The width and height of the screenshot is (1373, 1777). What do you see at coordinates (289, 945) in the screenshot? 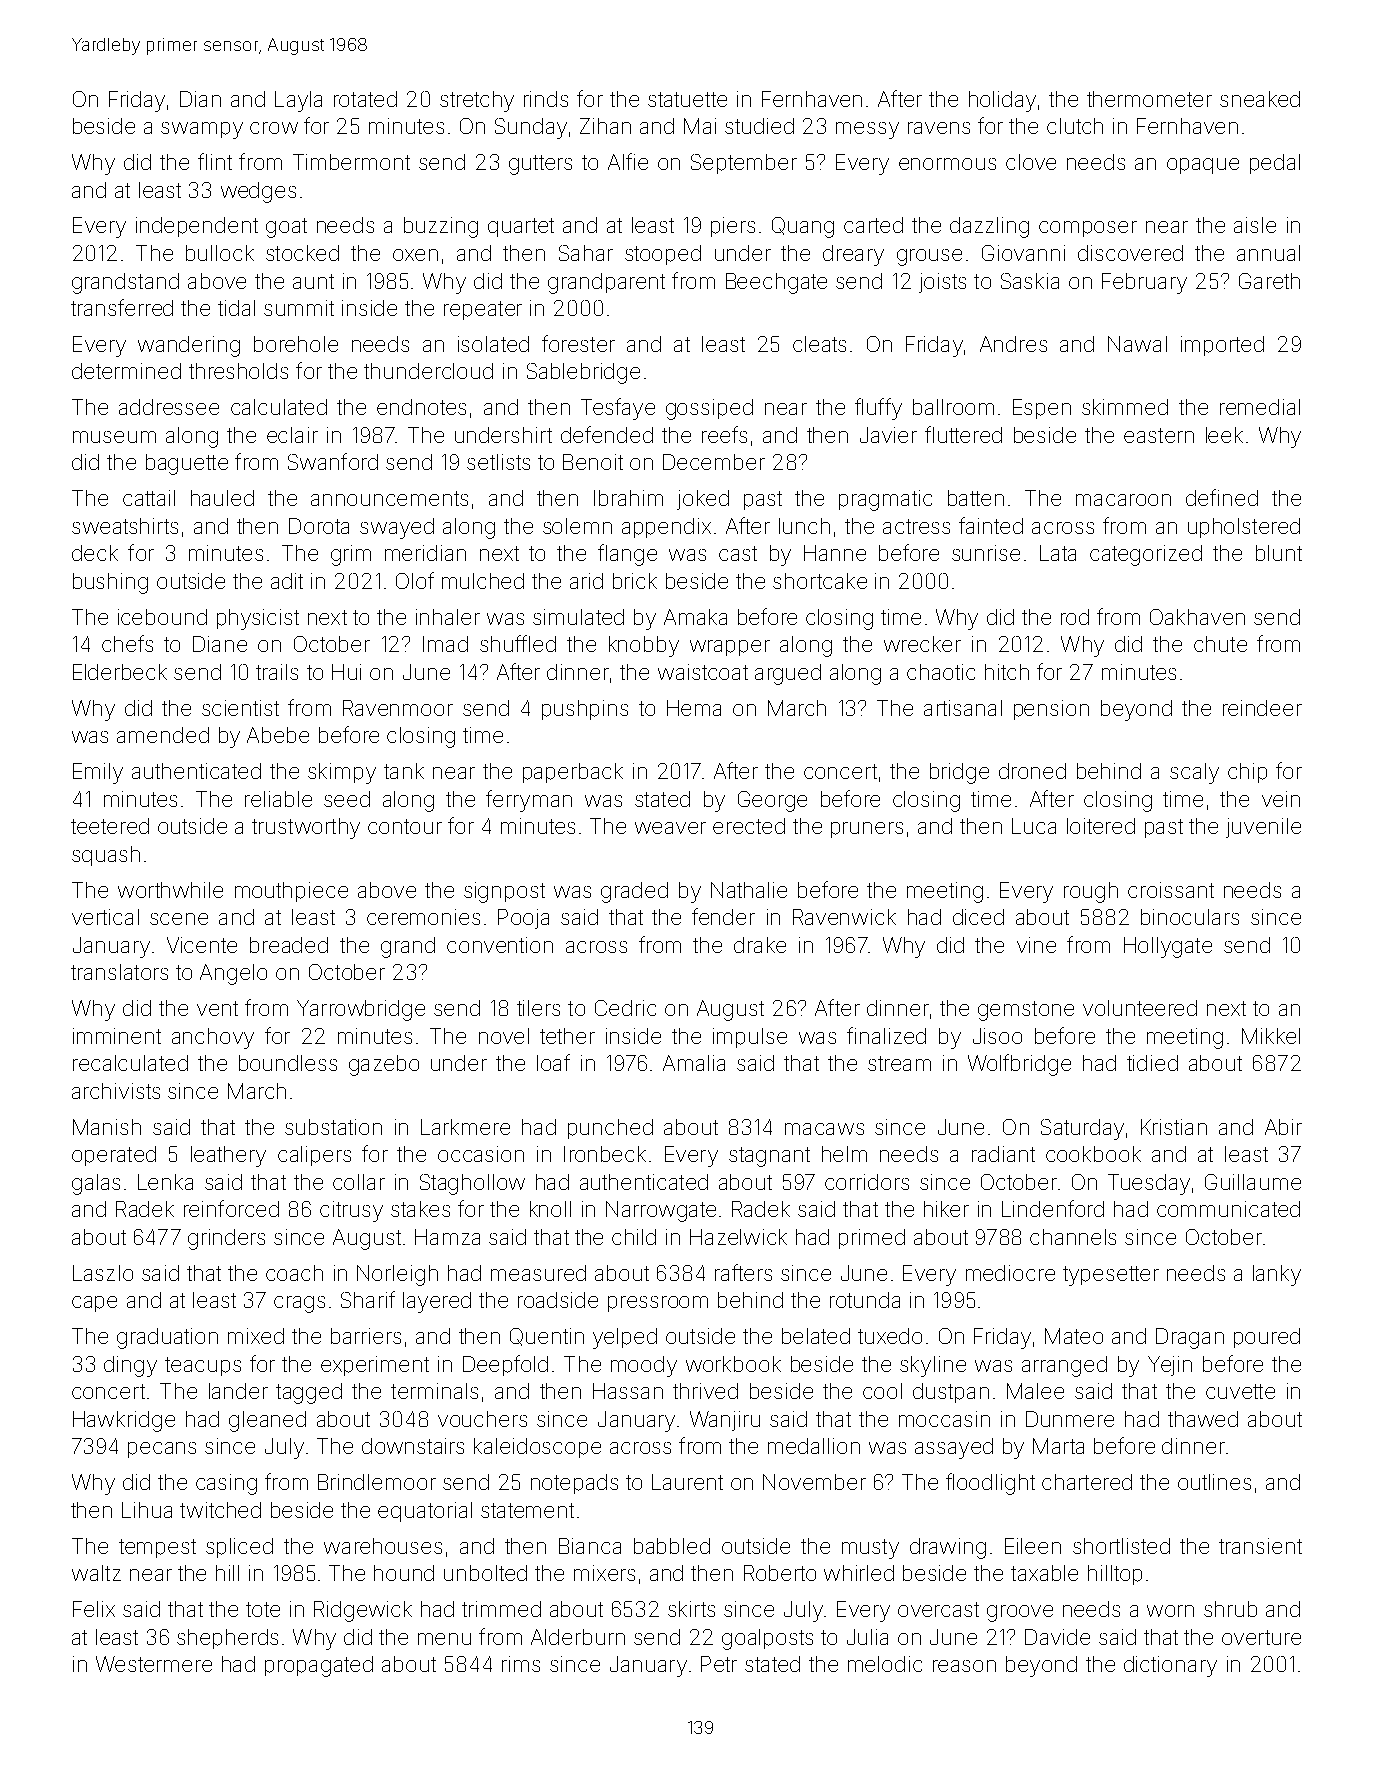
I see `breaded` at bounding box center [289, 945].
